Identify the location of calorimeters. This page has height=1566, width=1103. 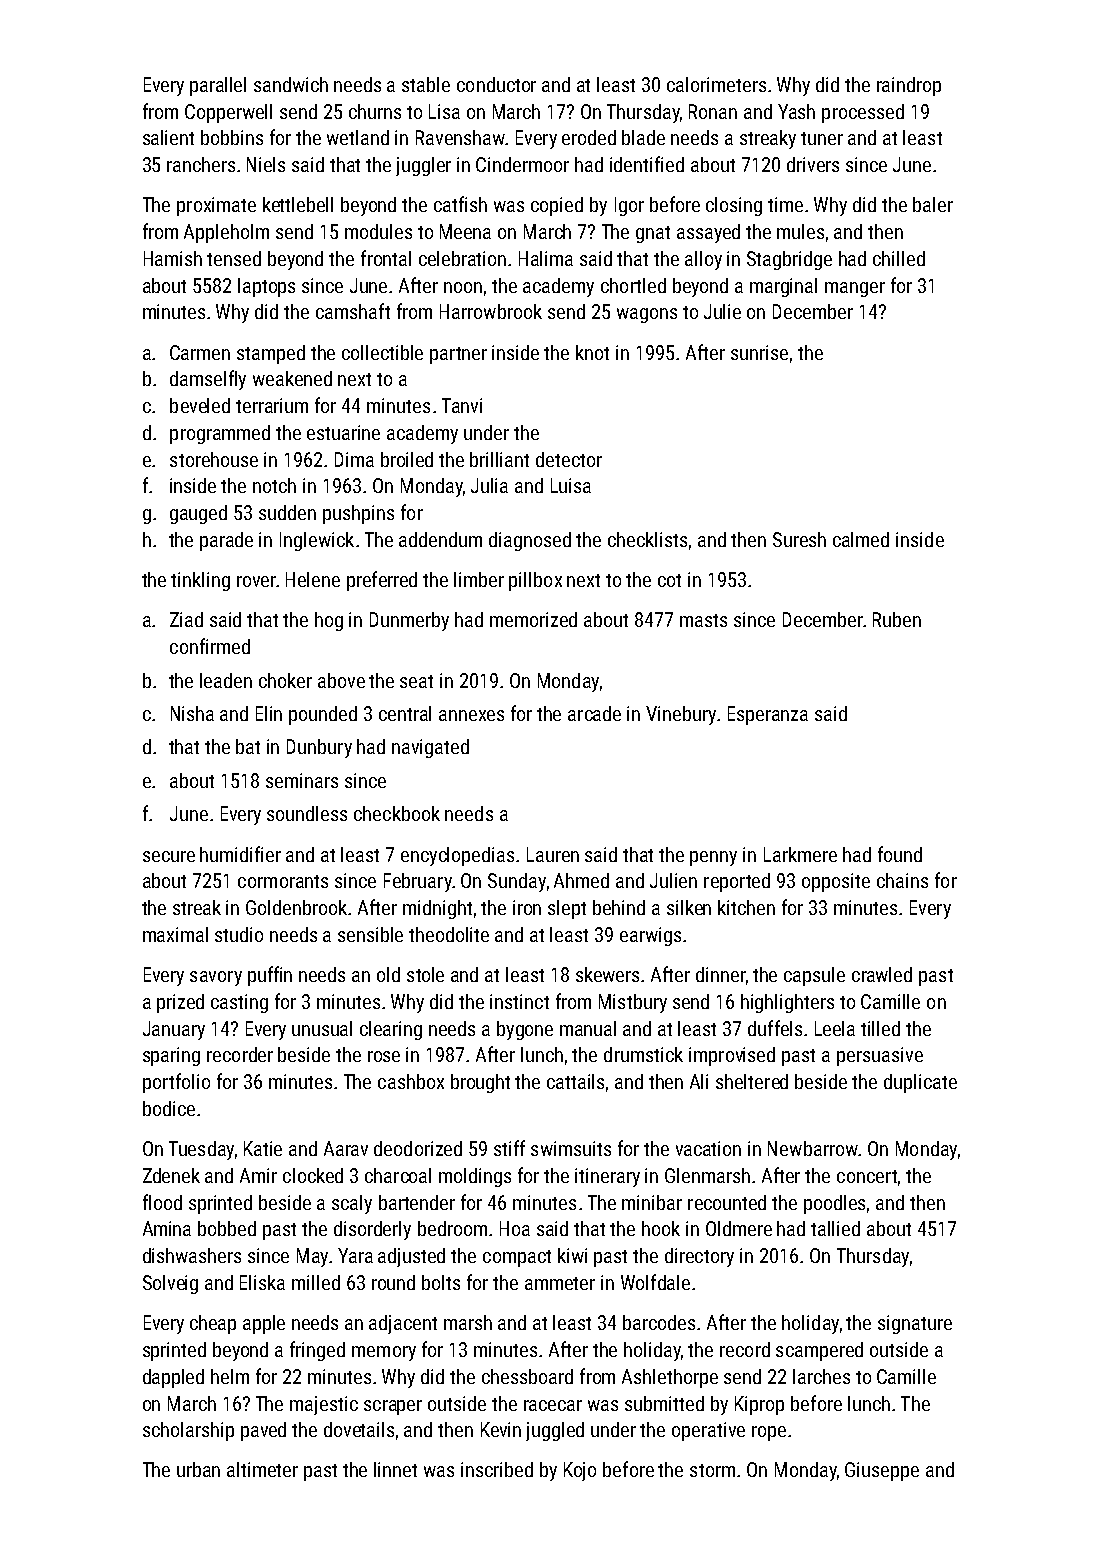
(716, 84).
